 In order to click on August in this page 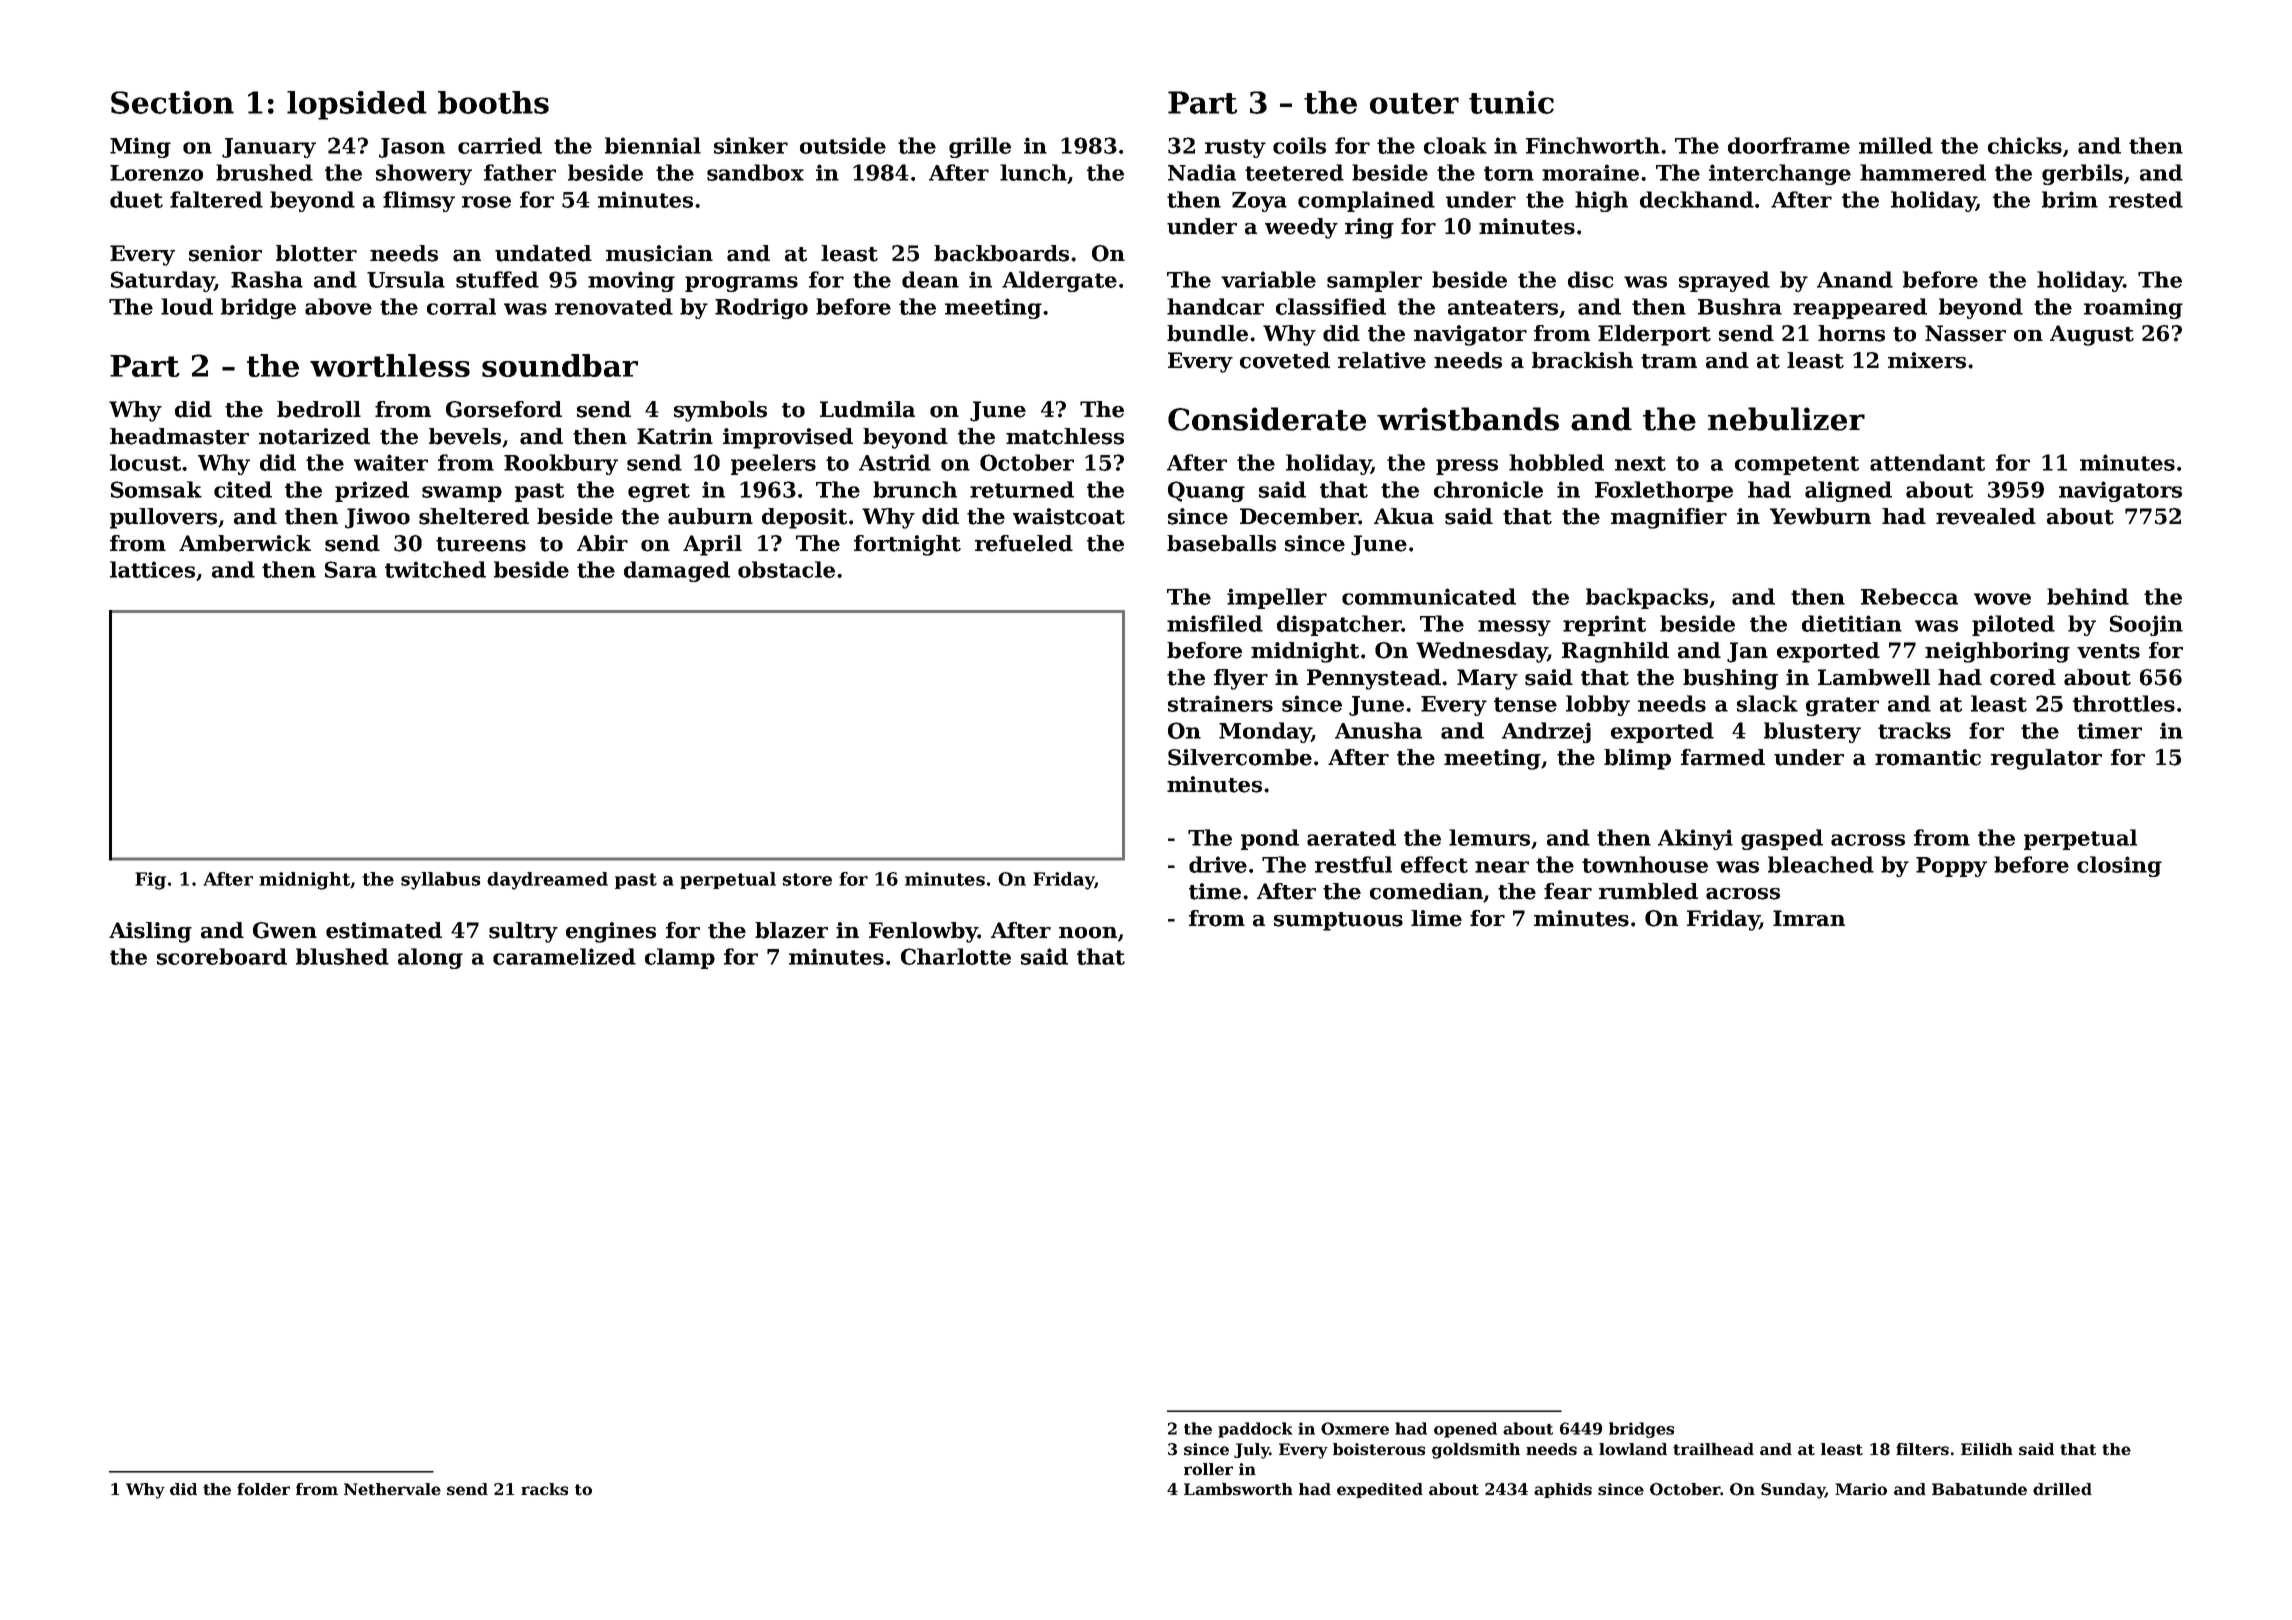, I will do `click(2092, 335)`.
